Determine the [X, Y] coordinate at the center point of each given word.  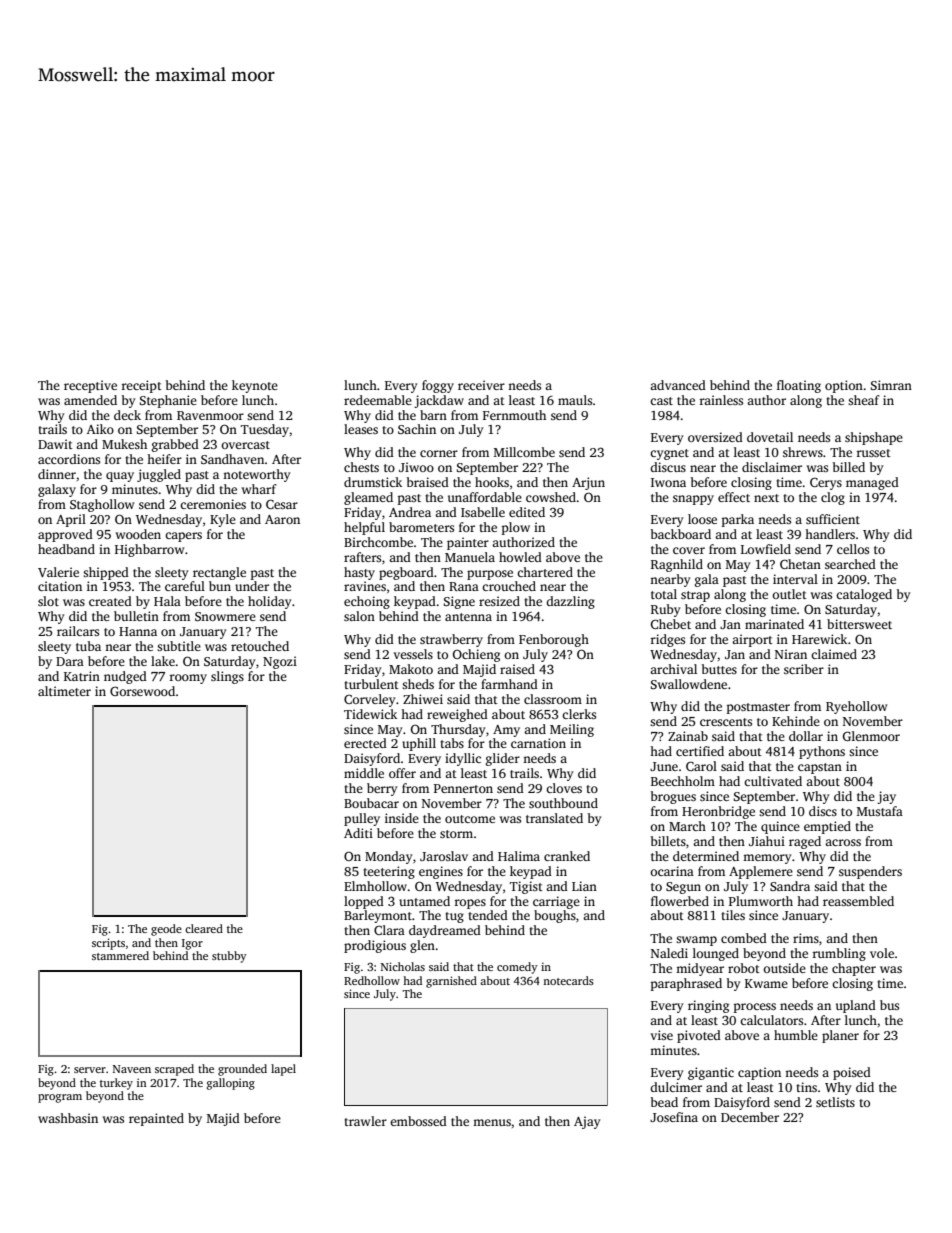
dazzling [570, 602]
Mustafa [880, 811]
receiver [481, 385]
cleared [204, 928]
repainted [156, 1119]
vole [882, 953]
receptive [90, 386]
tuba [88, 646]
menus [492, 1122]
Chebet [671, 624]
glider [503, 759]
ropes [470, 904]
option [844, 386]
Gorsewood [142, 691]
